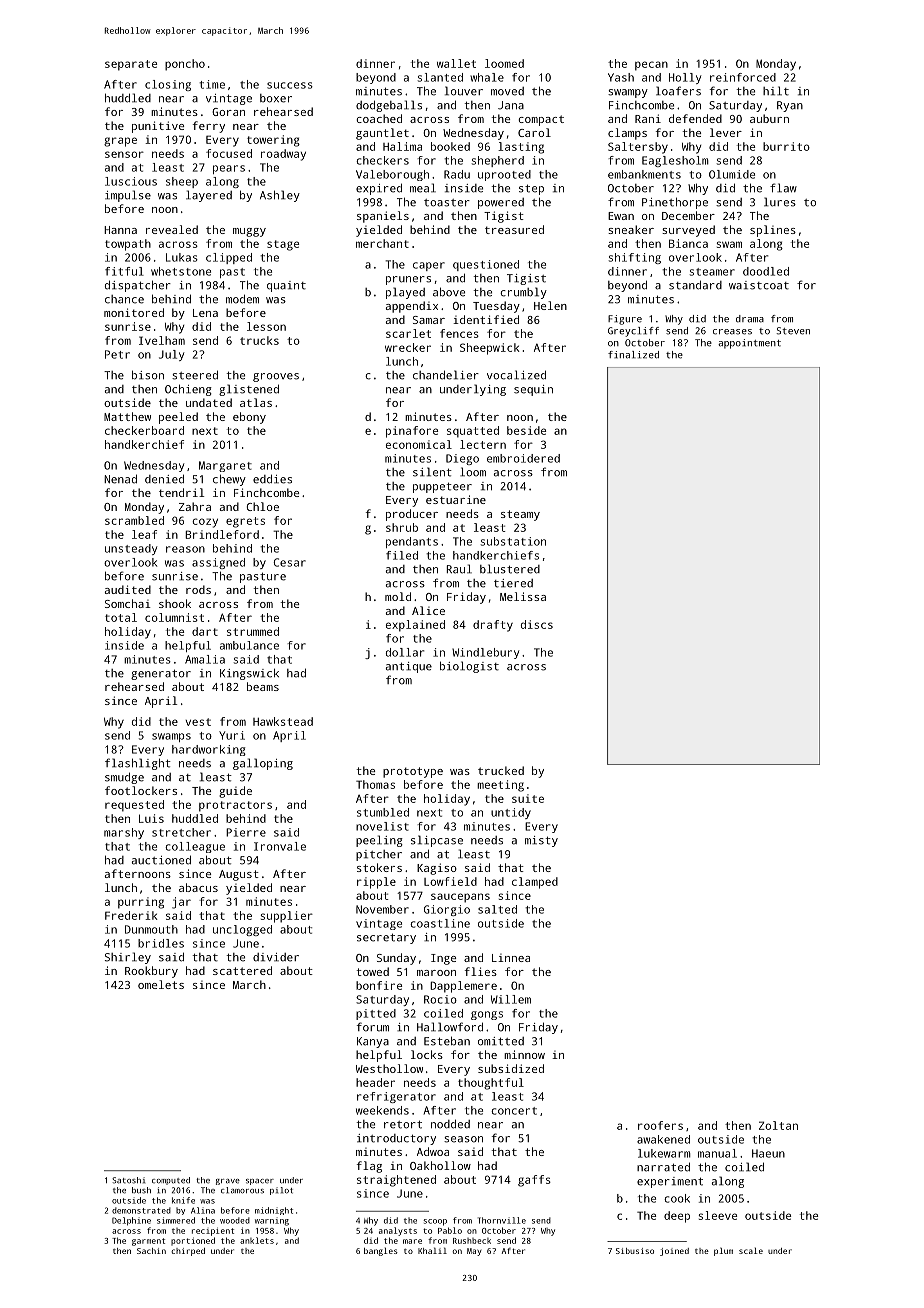  Describe the element at coordinates (433, 1151) in the page. I see `Adwoa` at that location.
